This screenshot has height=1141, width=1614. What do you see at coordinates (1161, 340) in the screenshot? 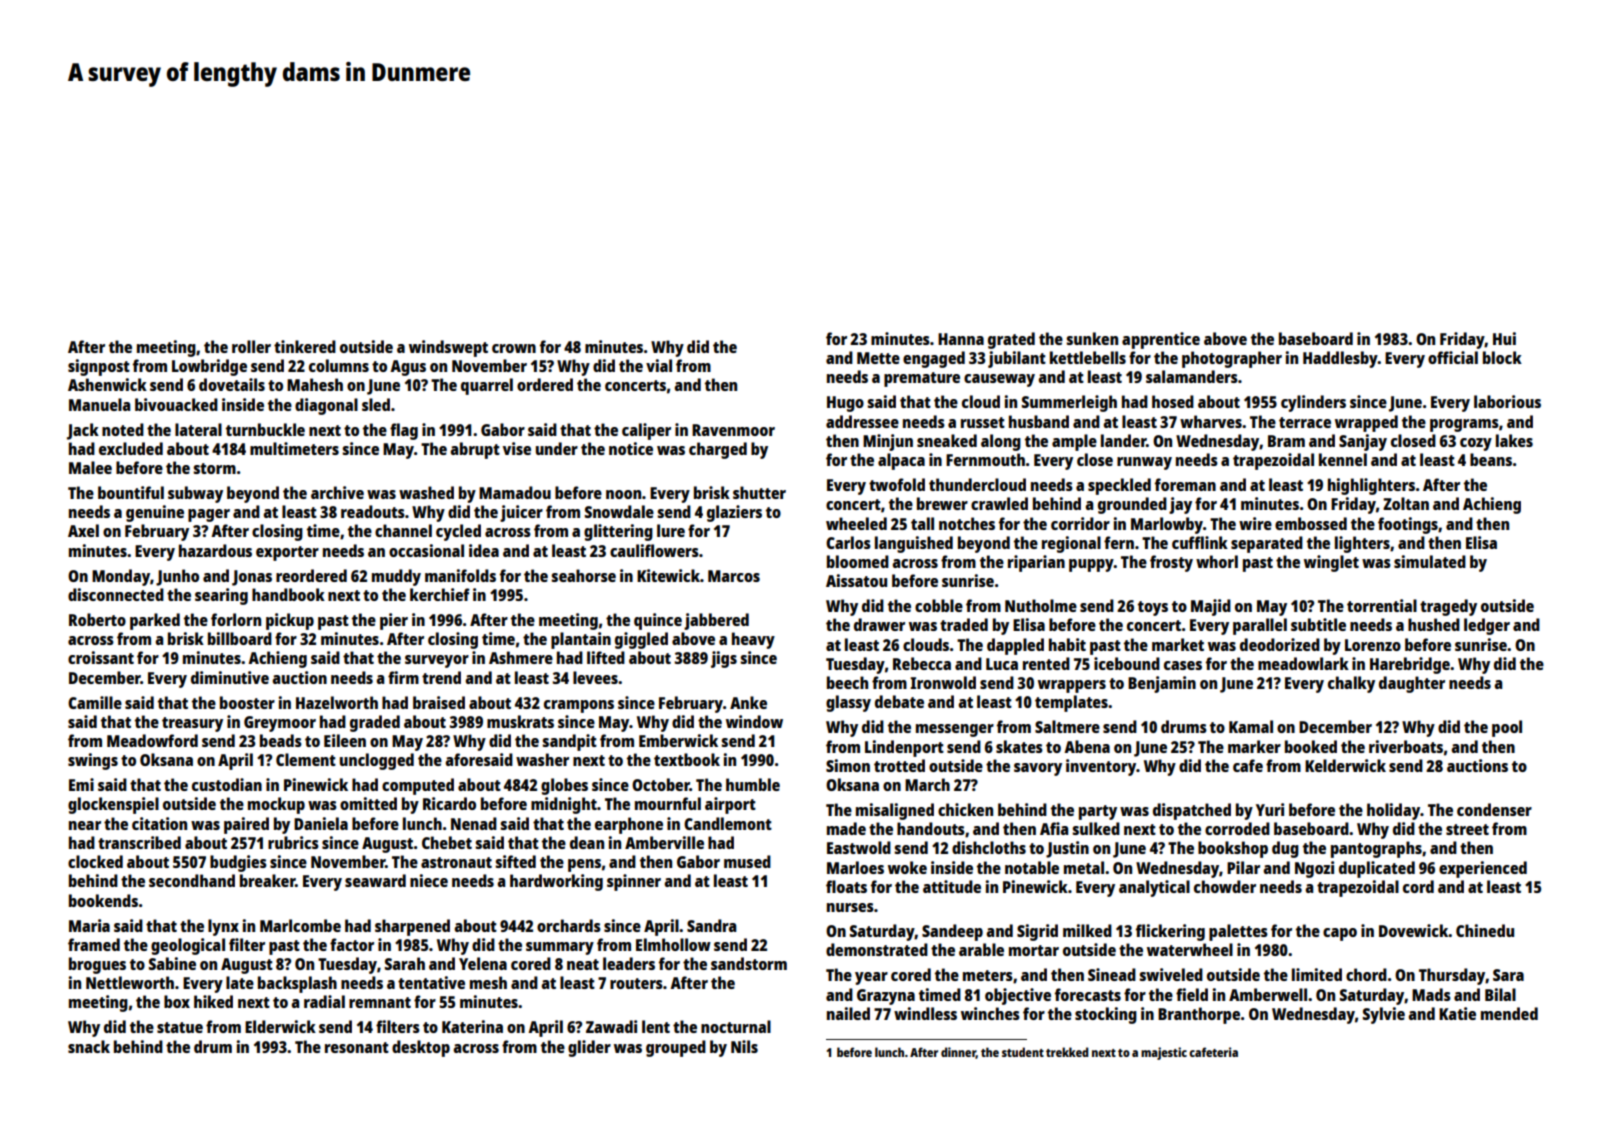
I see `apprentice` at bounding box center [1161, 340].
